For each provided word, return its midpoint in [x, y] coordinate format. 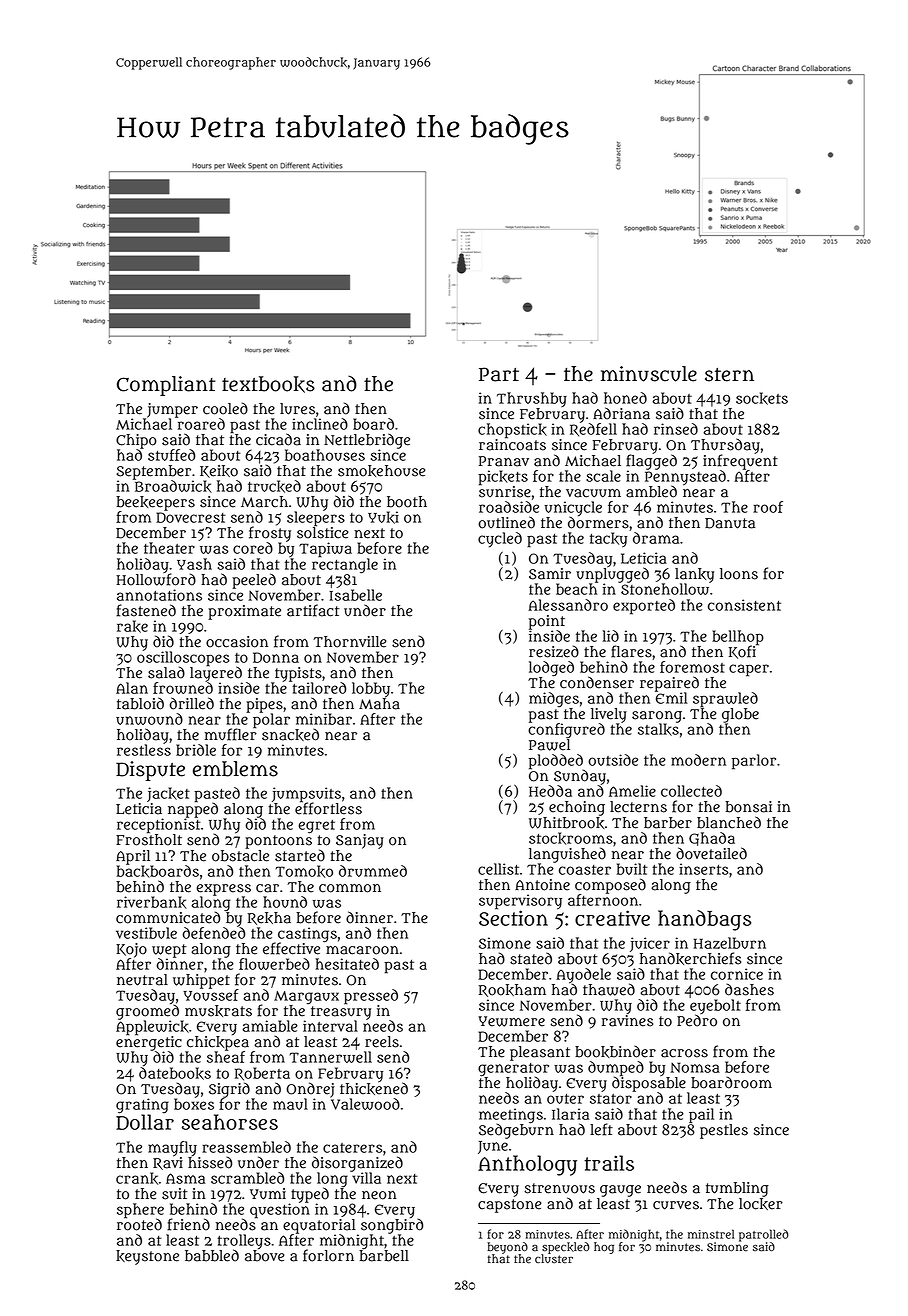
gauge [620, 1191]
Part [499, 374]
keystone [147, 1257]
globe [740, 715]
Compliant [166, 386]
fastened [146, 610]
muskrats [218, 1011]
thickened [374, 1088]
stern [729, 375]
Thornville [350, 642]
